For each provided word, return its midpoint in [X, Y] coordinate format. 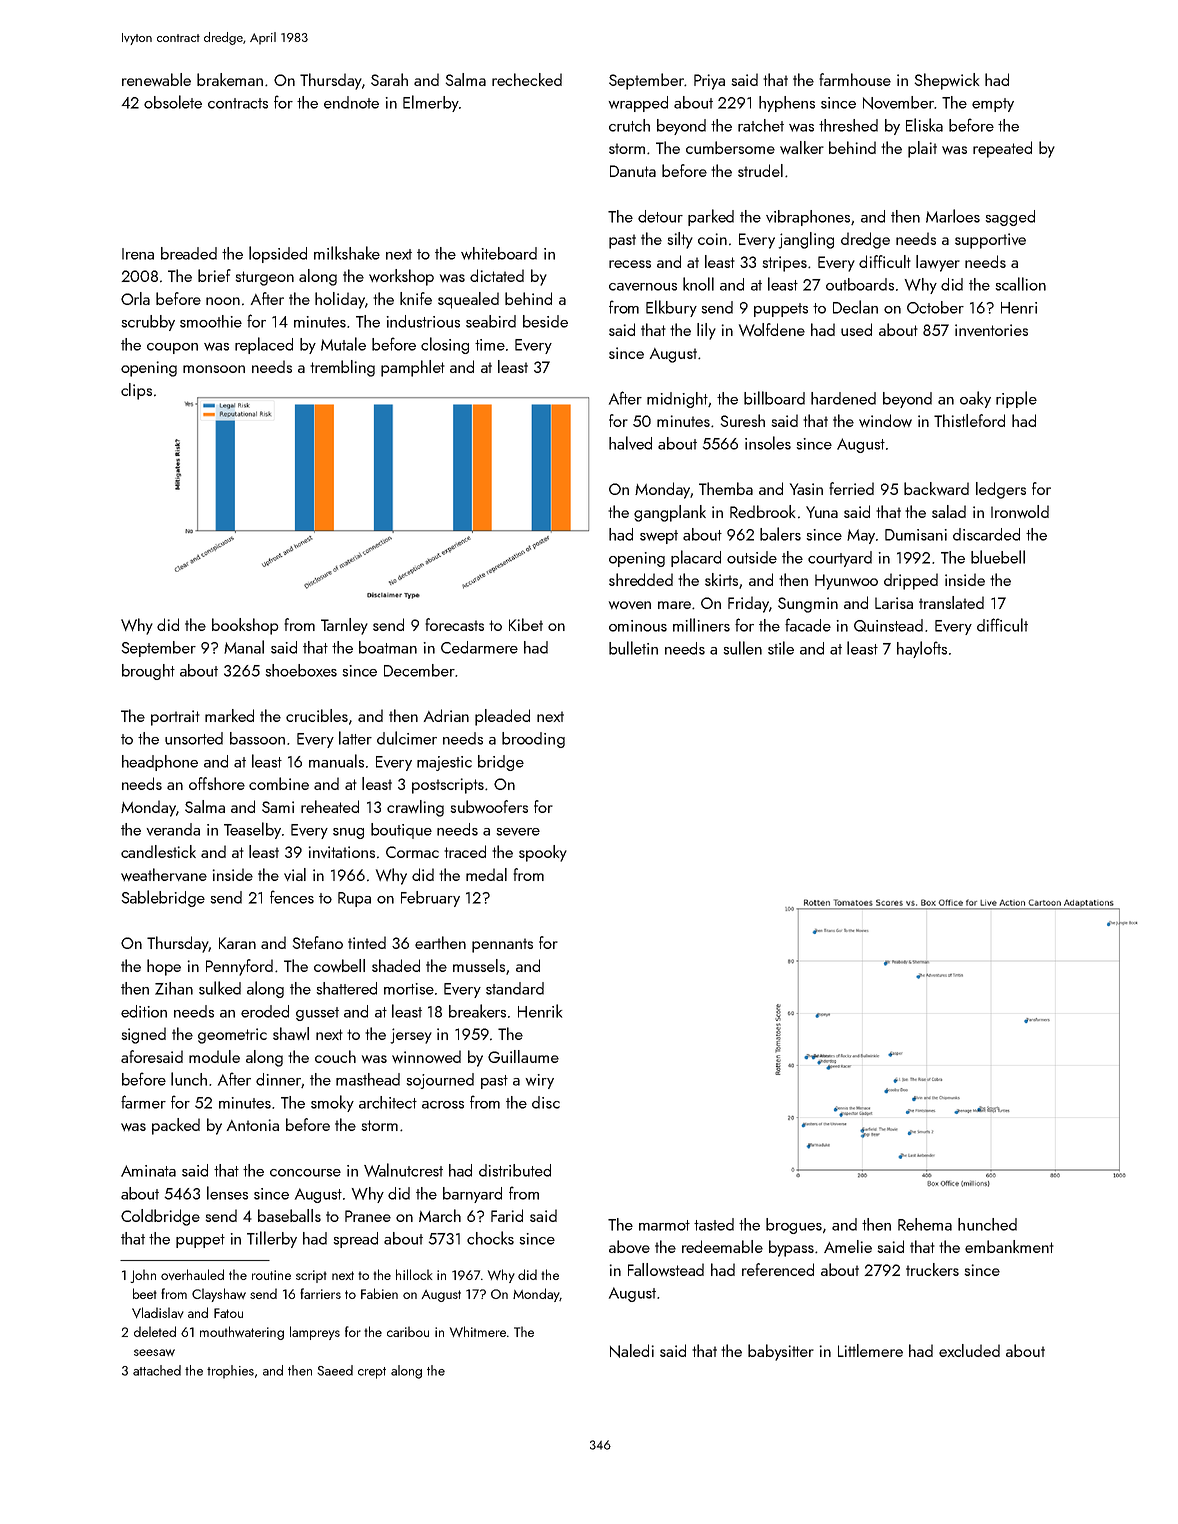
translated [951, 602]
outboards [860, 284]
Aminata [148, 1171]
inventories [991, 330]
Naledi [632, 1351]
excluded [969, 1350]
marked [229, 715]
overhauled [192, 1274]
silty [680, 240]
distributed [515, 1170]
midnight [678, 400]
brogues [794, 1226]
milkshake [347, 253]
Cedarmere [479, 647]
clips [136, 391]
